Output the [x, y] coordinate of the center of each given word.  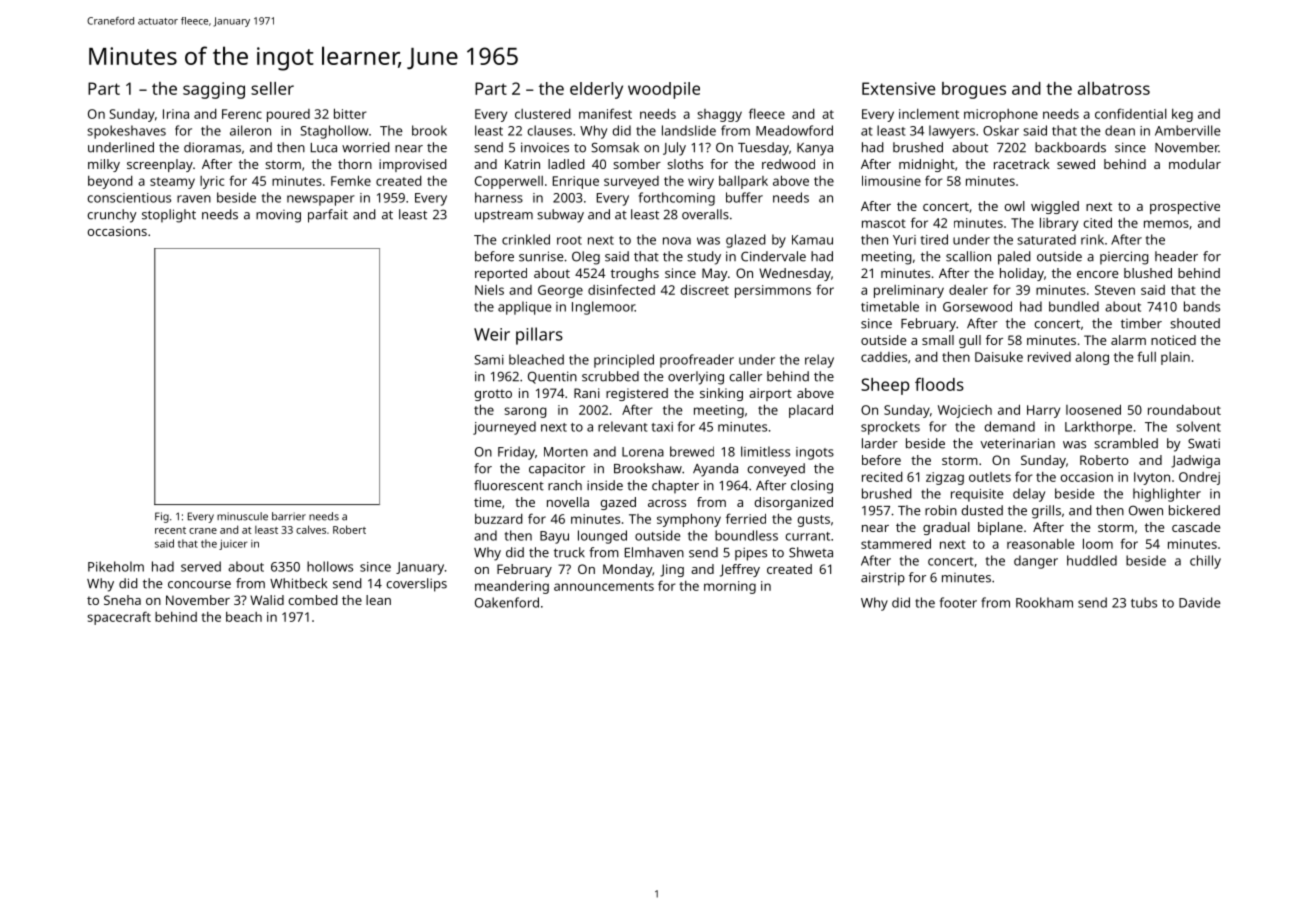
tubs [1144, 602]
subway [560, 216]
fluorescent [509, 485]
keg [1182, 115]
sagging [214, 90]
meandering [512, 587]
